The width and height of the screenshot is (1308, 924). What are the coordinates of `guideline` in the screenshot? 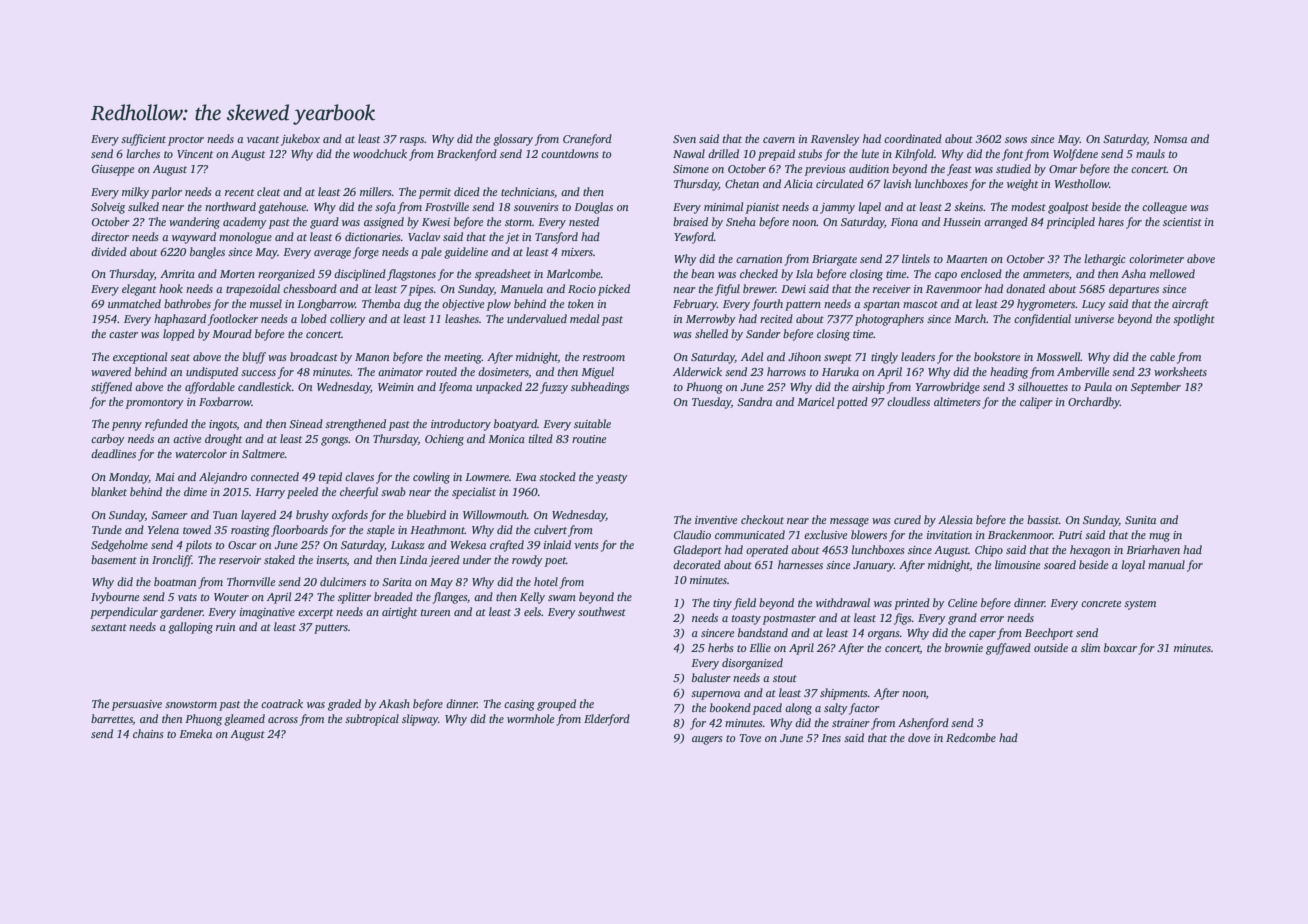 It's located at (466, 253).
